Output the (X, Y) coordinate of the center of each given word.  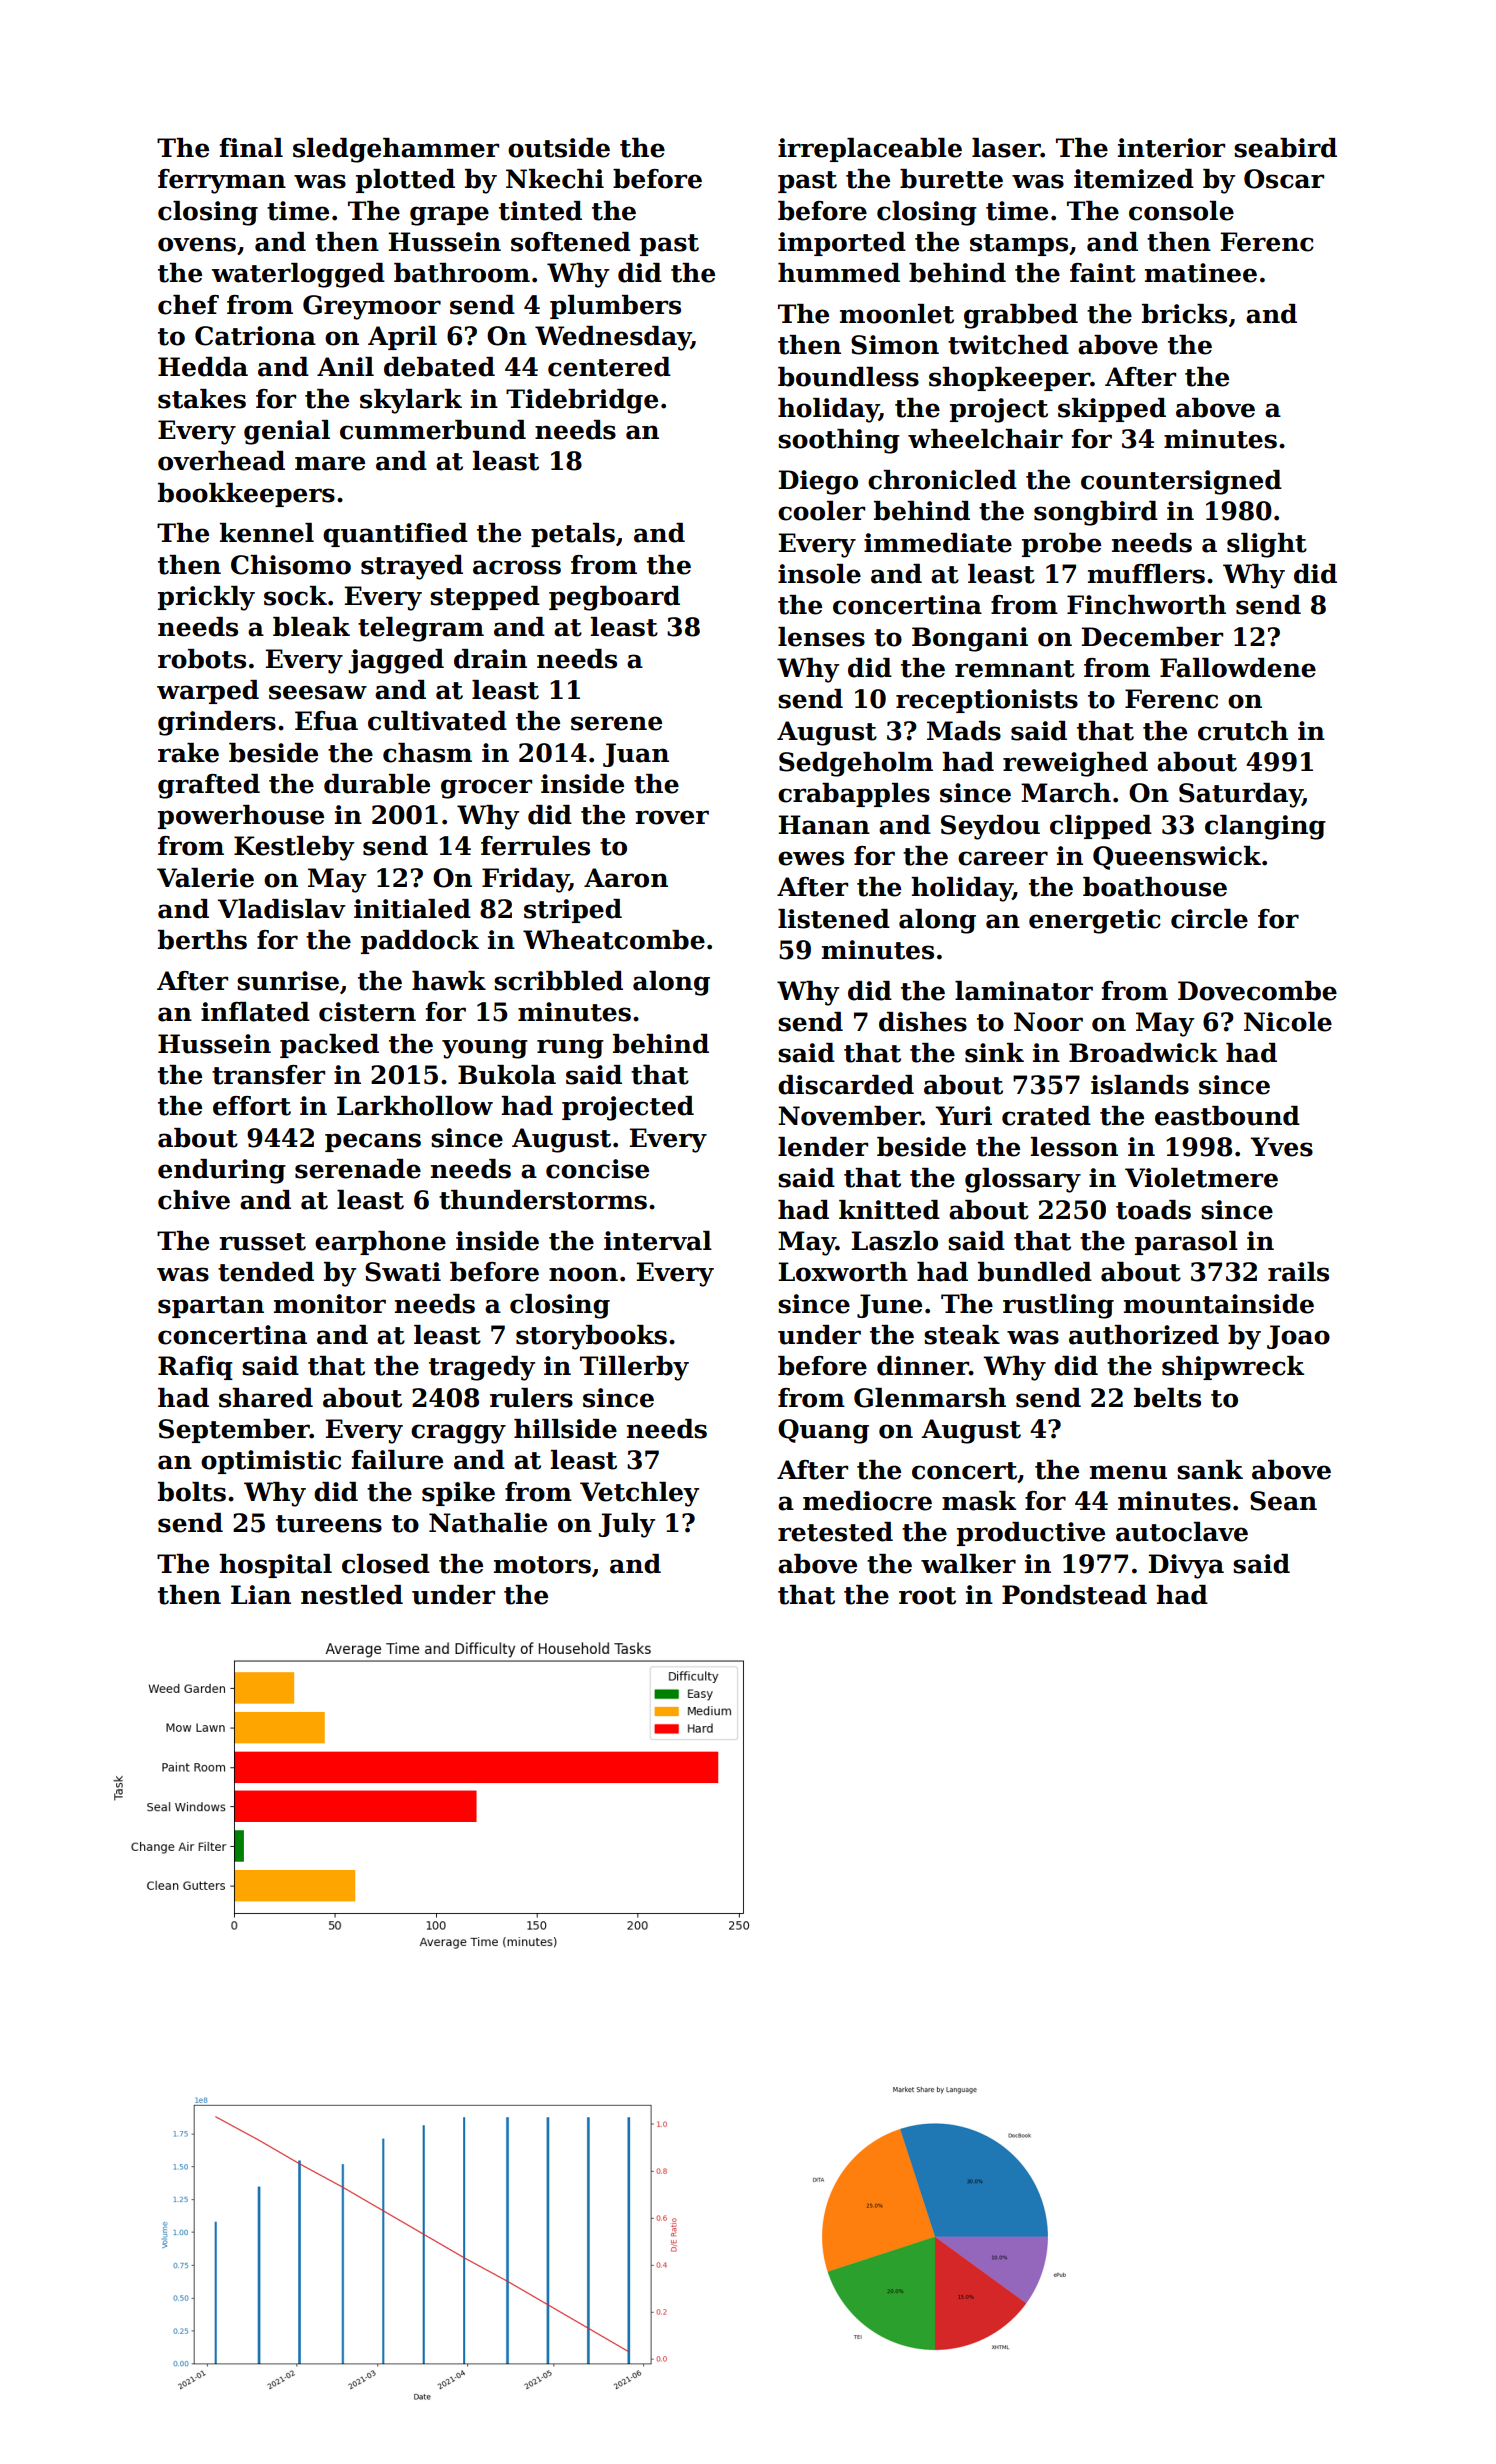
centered (609, 367)
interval (658, 1241)
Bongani (970, 639)
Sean (1283, 1501)
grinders (217, 723)
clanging (1265, 827)
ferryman (222, 181)
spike (458, 1494)
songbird (1096, 513)
